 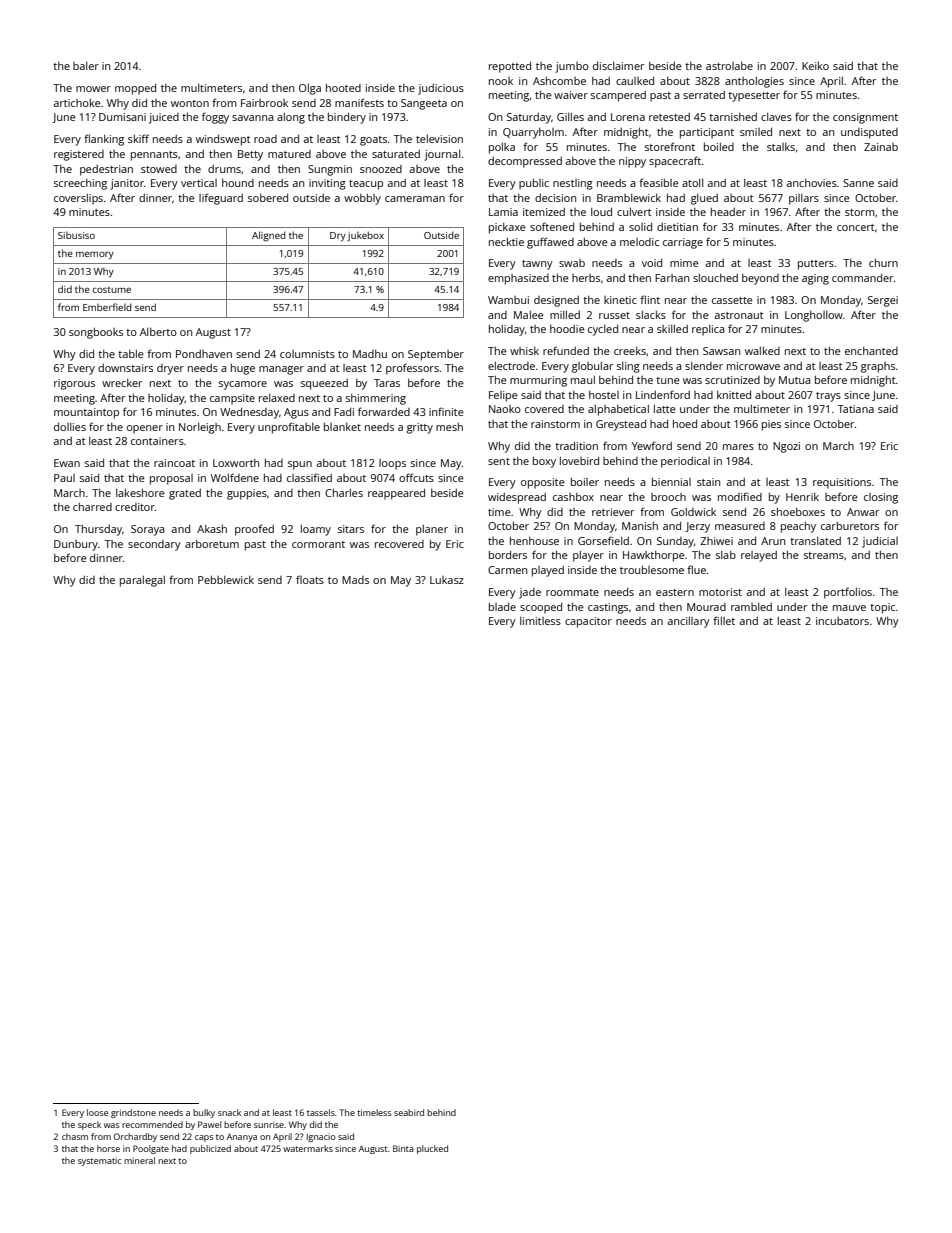 I want to click on dollies, so click(x=70, y=426).
